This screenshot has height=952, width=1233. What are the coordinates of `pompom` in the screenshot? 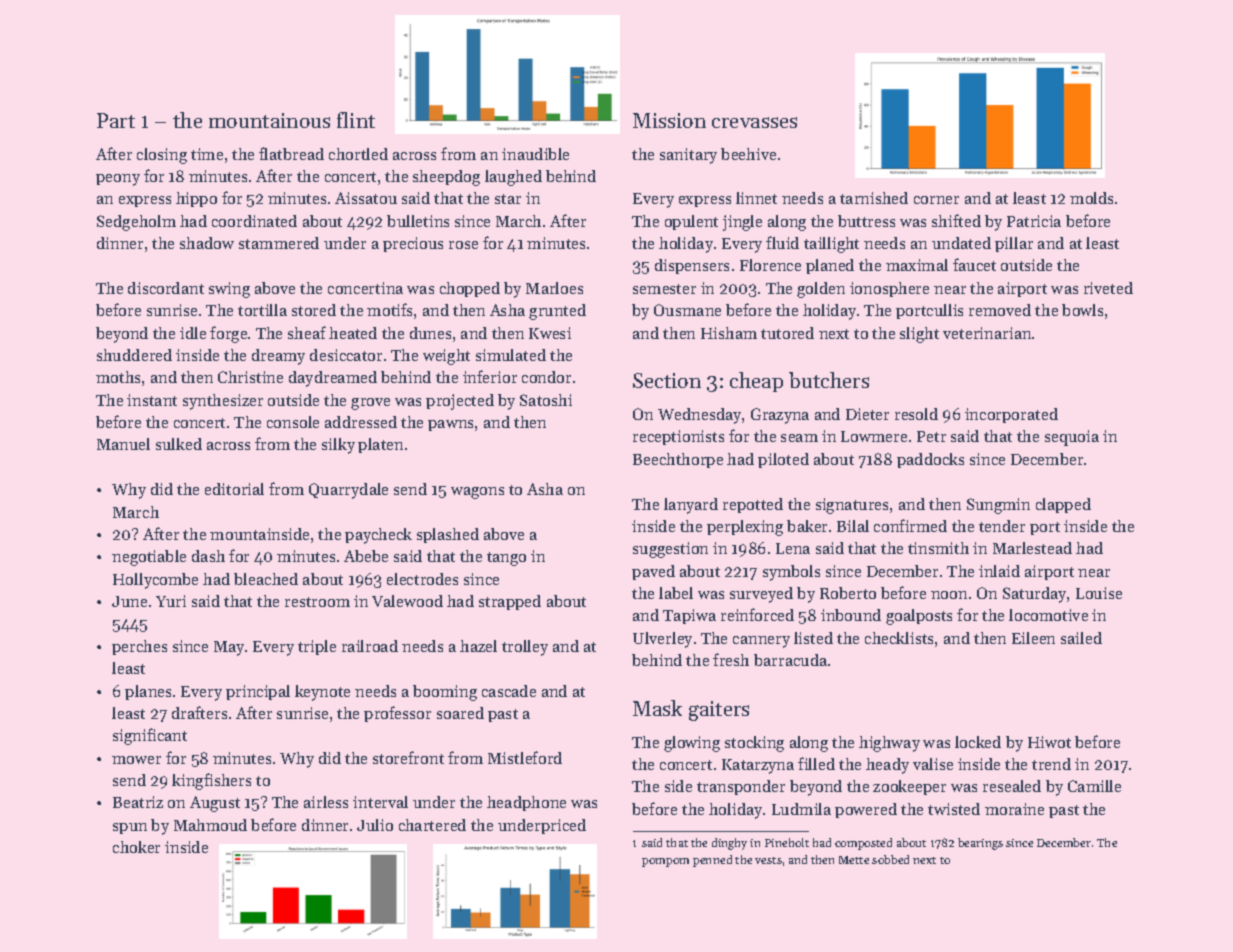 It's located at (665, 862).
